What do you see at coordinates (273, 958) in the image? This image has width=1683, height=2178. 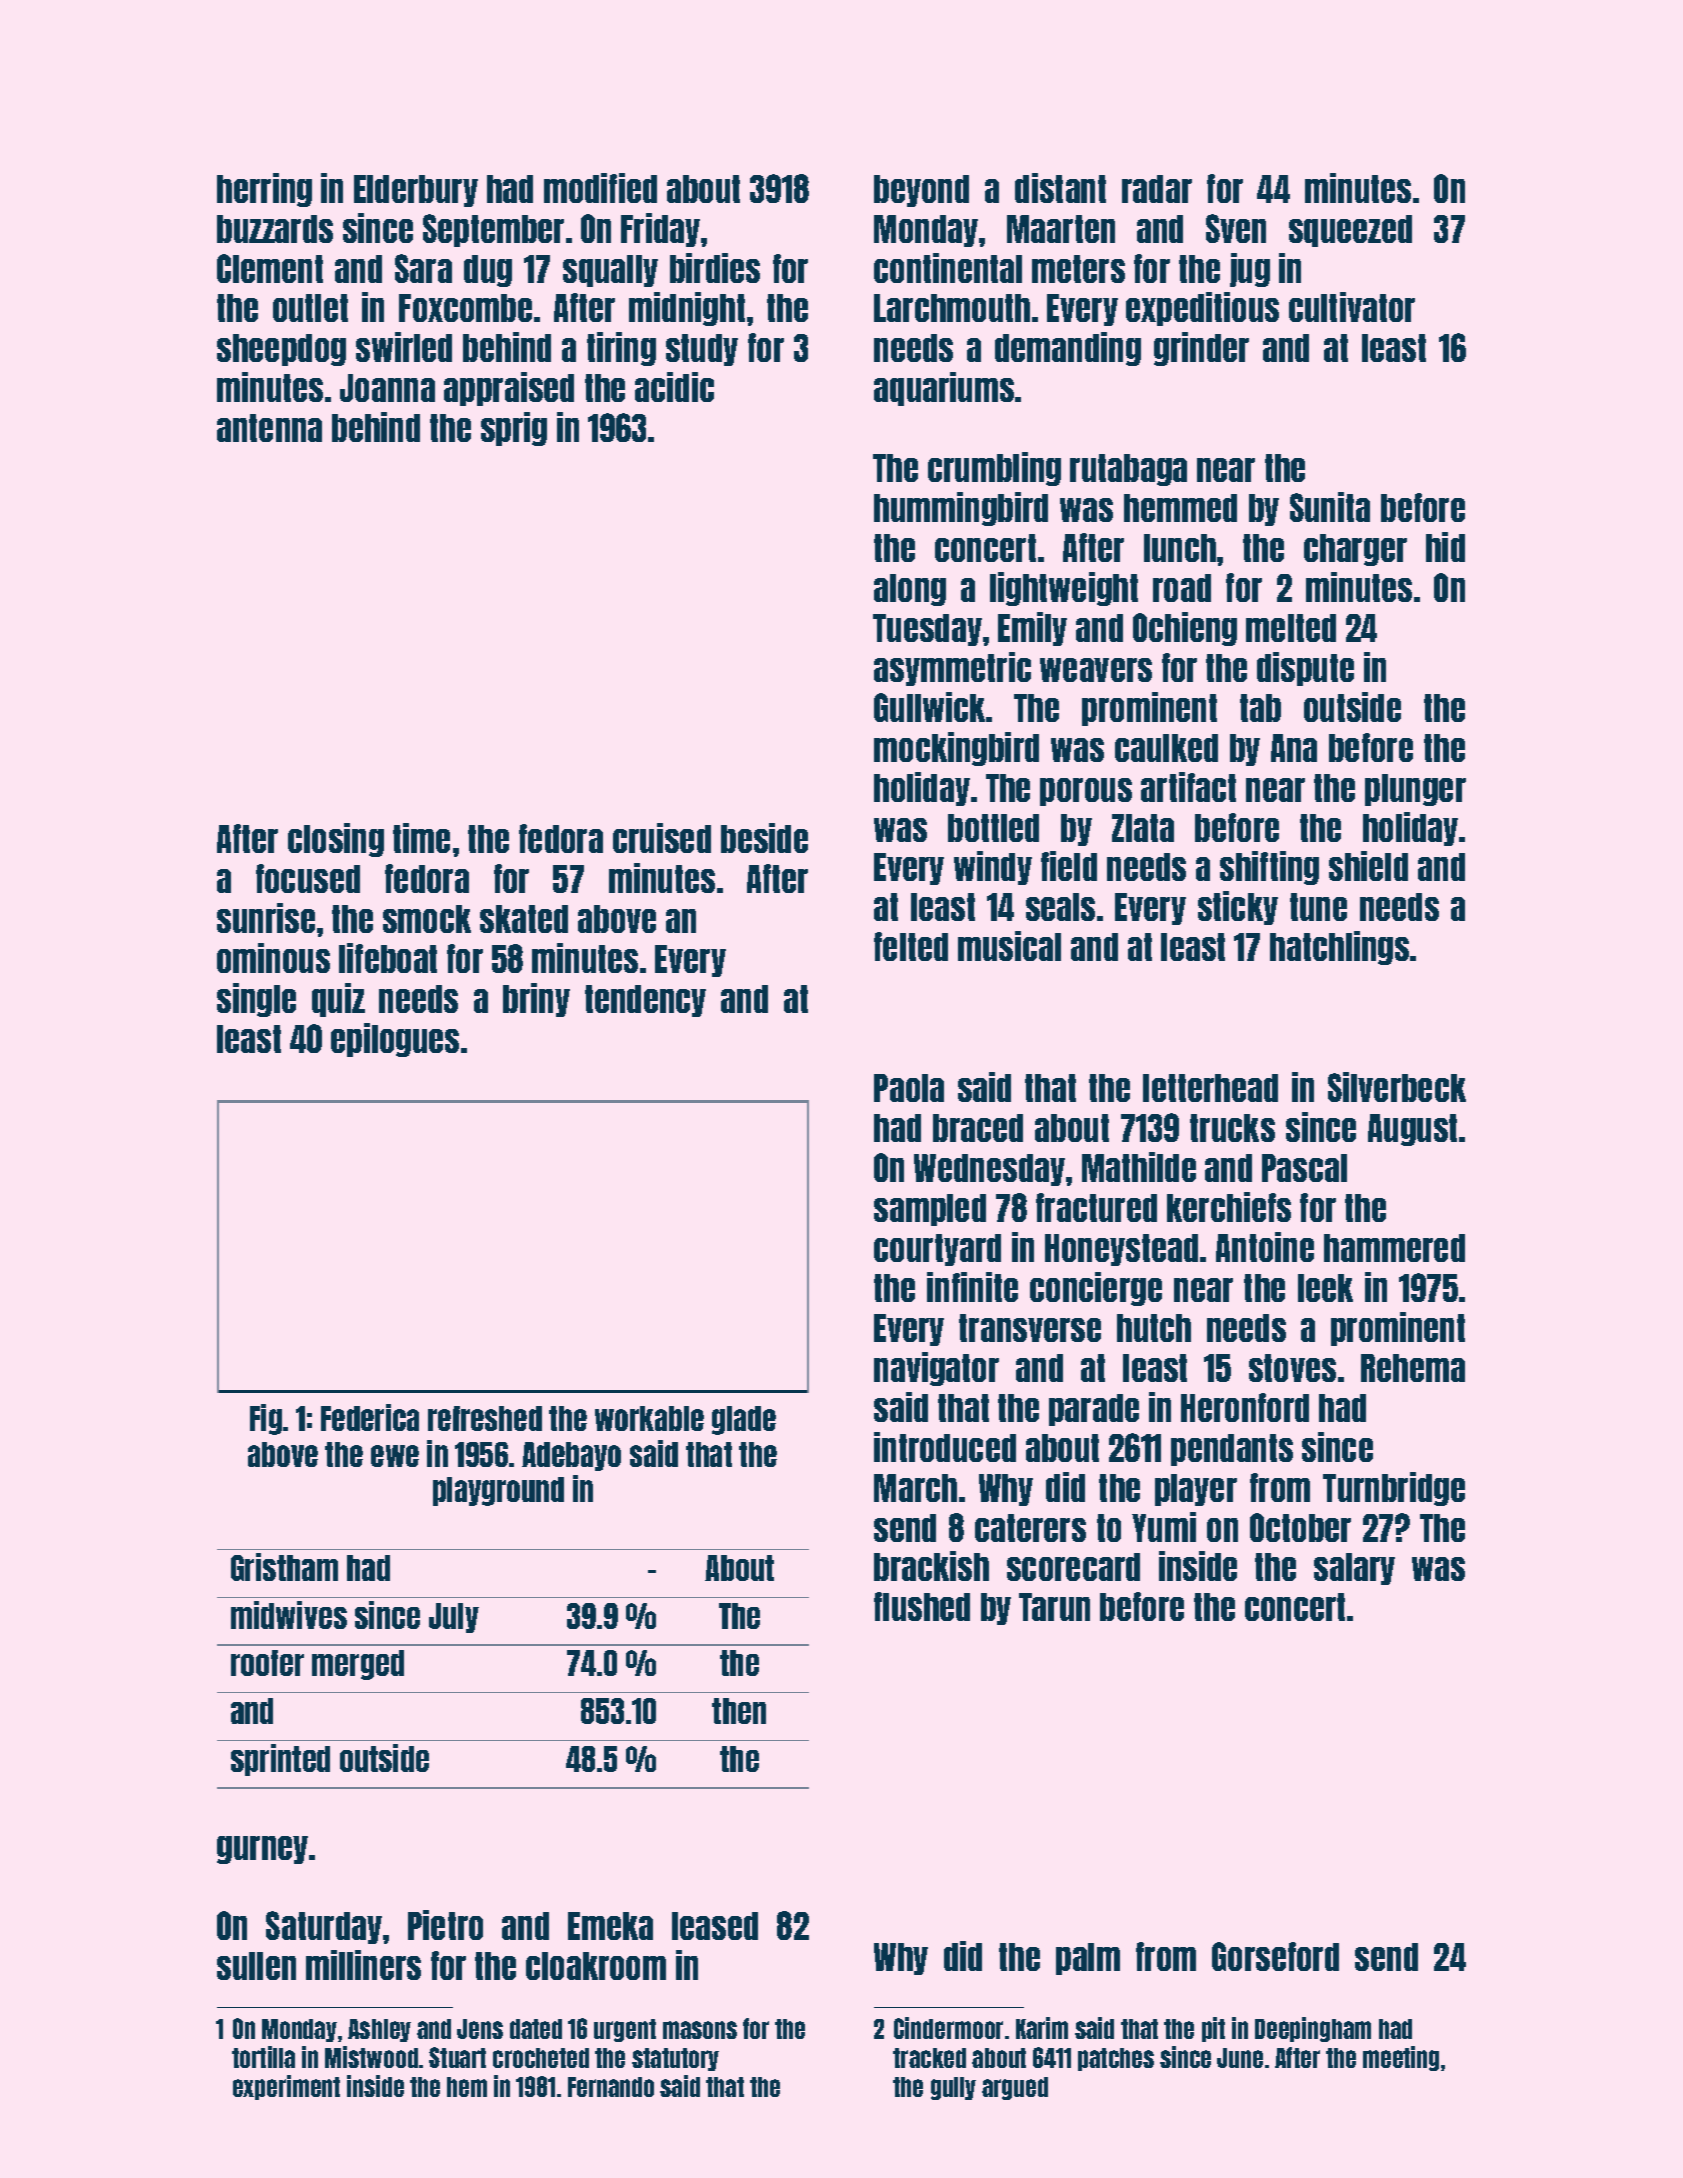 I see `ominous` at bounding box center [273, 958].
